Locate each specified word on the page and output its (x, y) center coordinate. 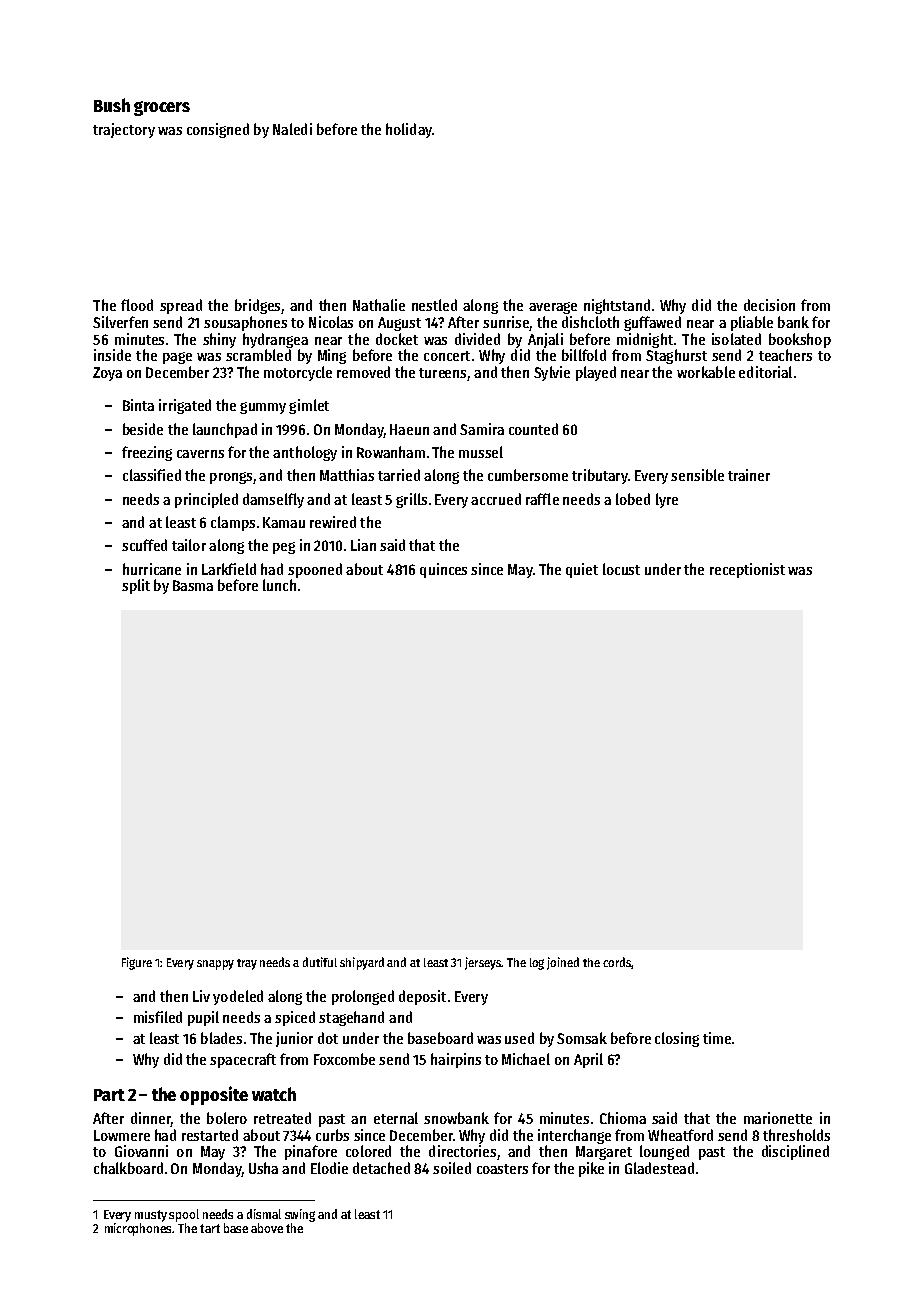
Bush (112, 105)
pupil (203, 1018)
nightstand (617, 306)
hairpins (456, 1060)
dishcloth (590, 322)
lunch (279, 585)
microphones (139, 1229)
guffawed (652, 323)
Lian (363, 545)
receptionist (747, 570)
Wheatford (680, 1135)
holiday (409, 130)
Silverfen (120, 322)
